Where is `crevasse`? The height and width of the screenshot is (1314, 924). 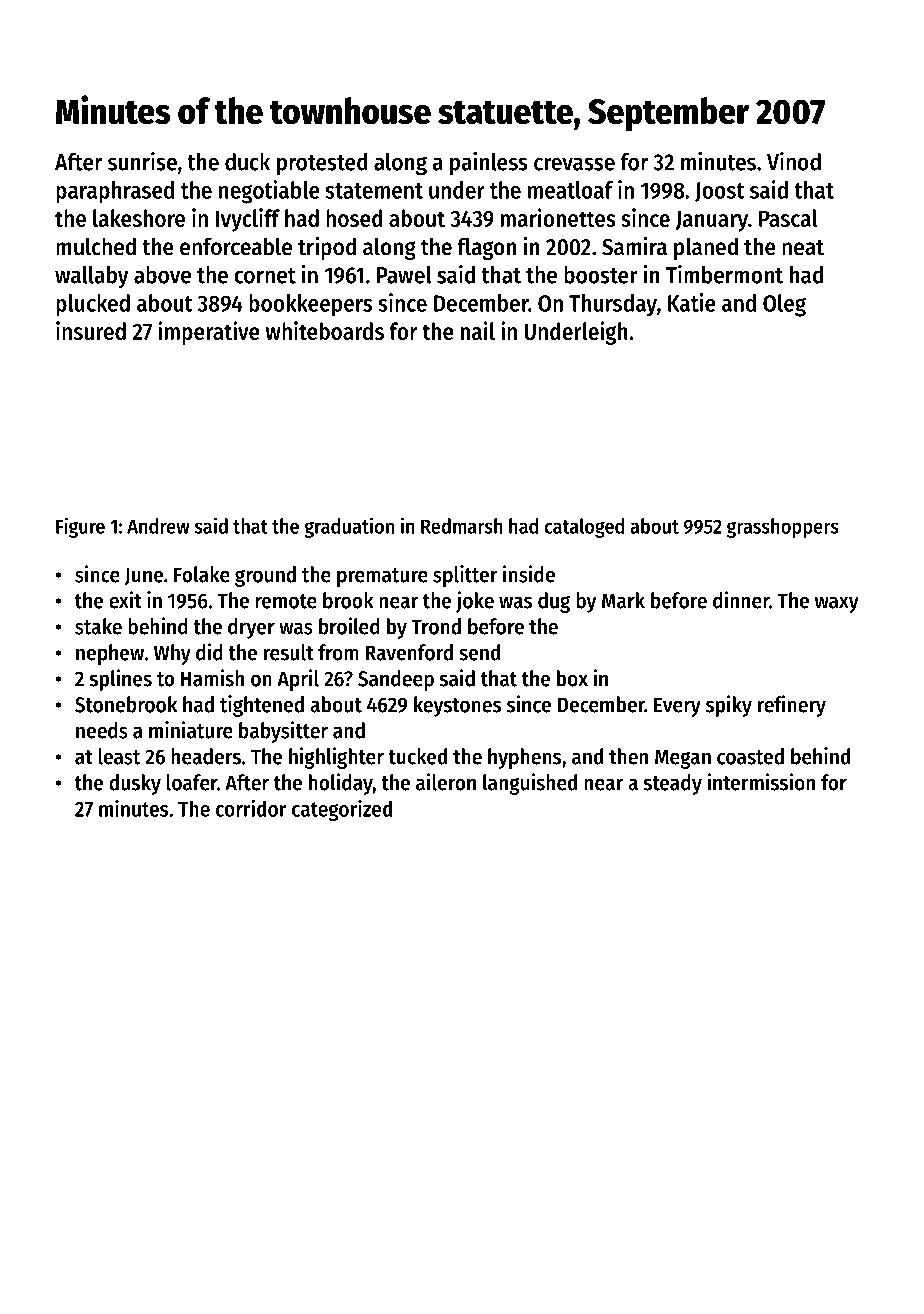
crevasse is located at coordinates (574, 164).
